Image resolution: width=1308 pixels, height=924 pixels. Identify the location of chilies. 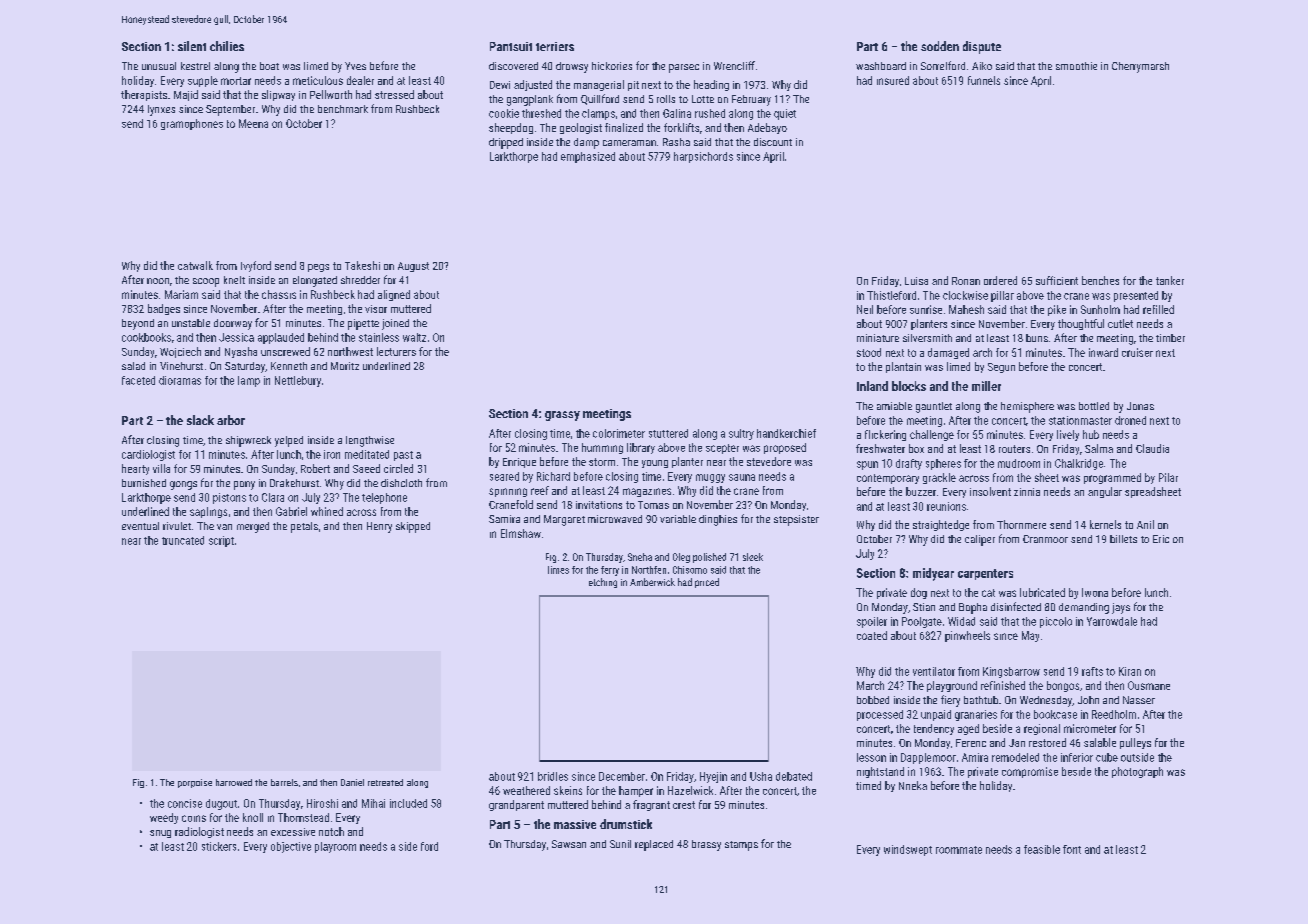
(227, 46).
